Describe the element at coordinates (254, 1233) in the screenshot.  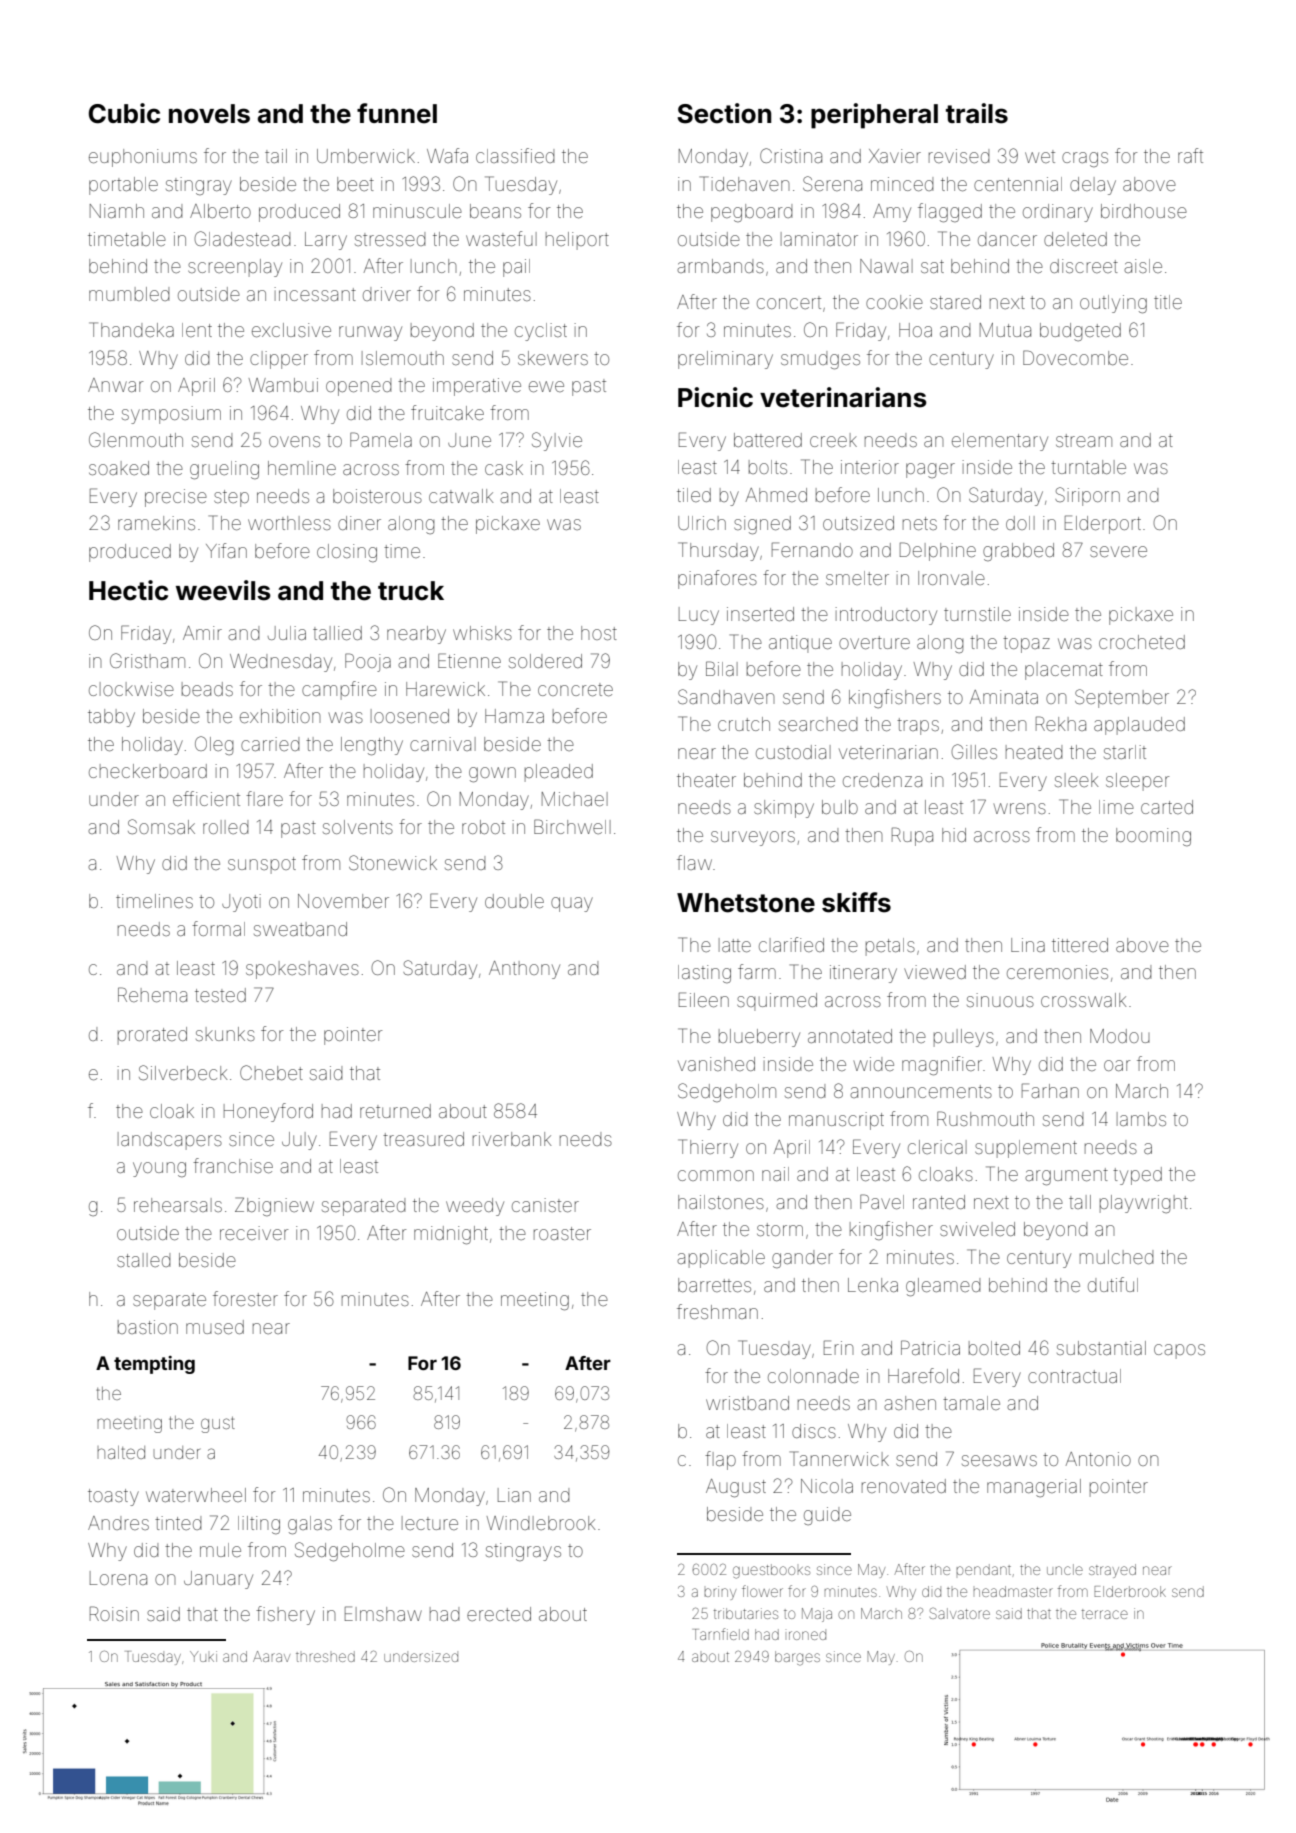
I see `receiver` at that location.
